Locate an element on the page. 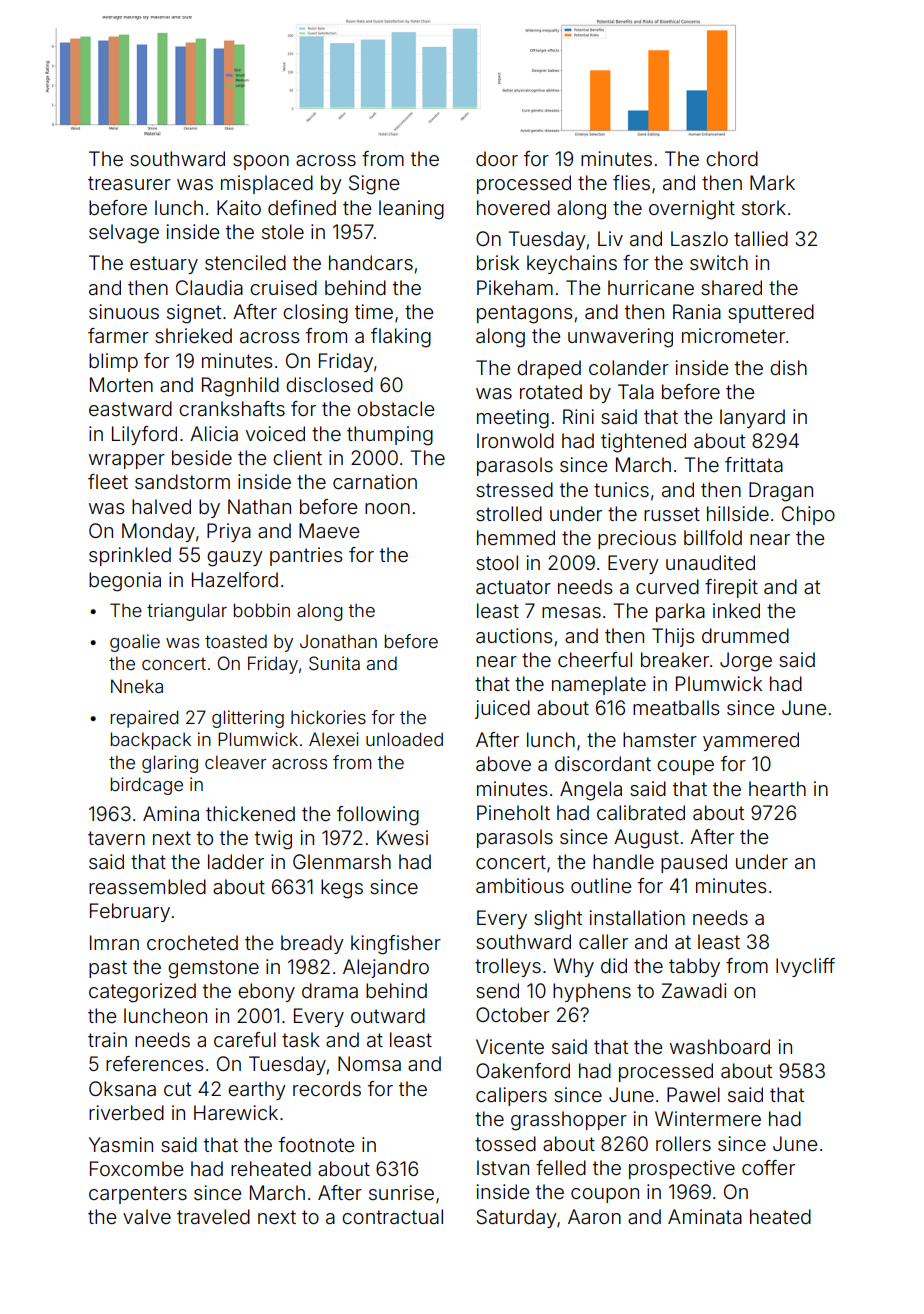  fleet is located at coordinates (108, 481).
